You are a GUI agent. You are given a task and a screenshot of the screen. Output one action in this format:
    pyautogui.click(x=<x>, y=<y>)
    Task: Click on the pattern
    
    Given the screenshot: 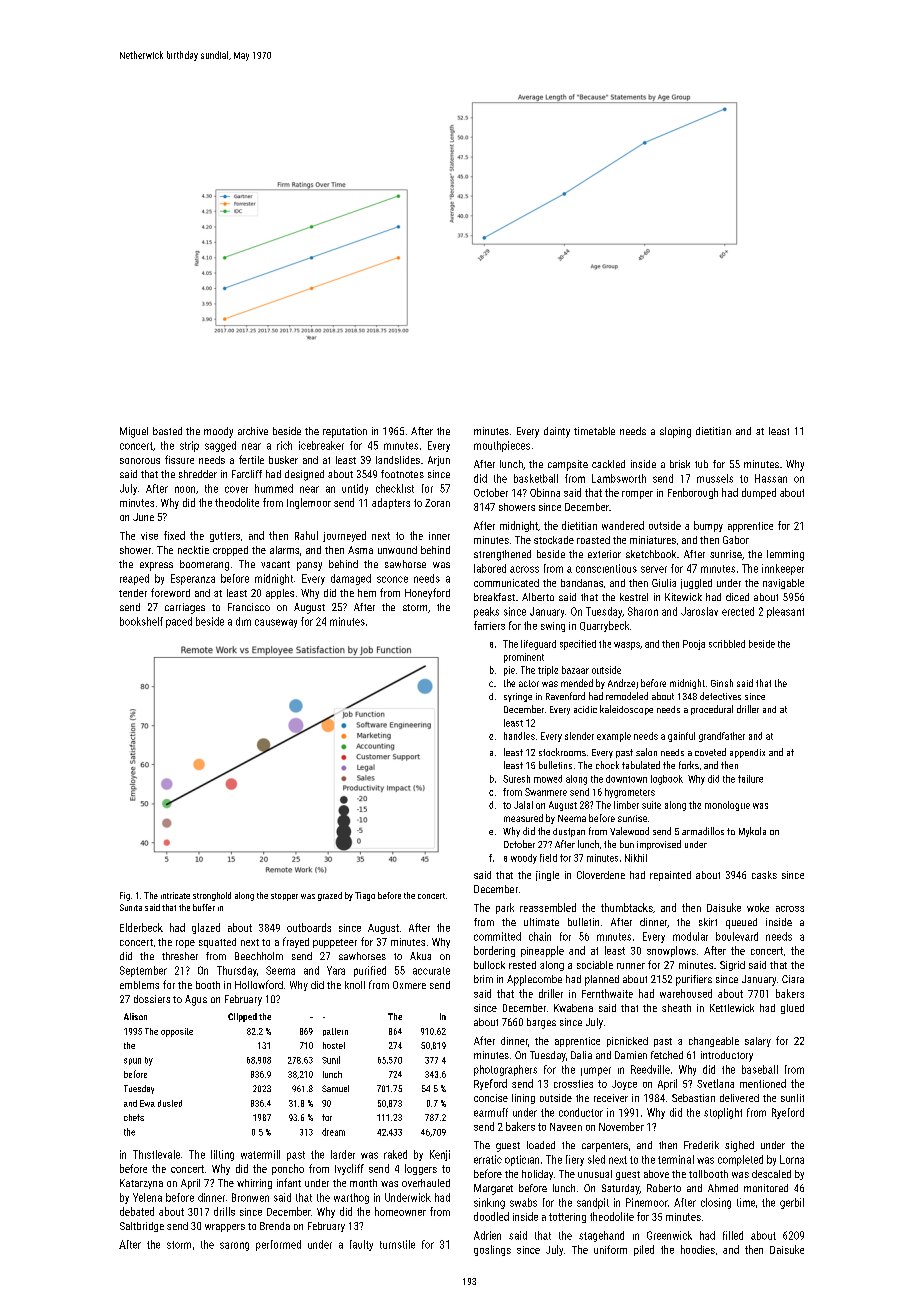 What is the action you would take?
    pyautogui.click(x=335, y=1032)
